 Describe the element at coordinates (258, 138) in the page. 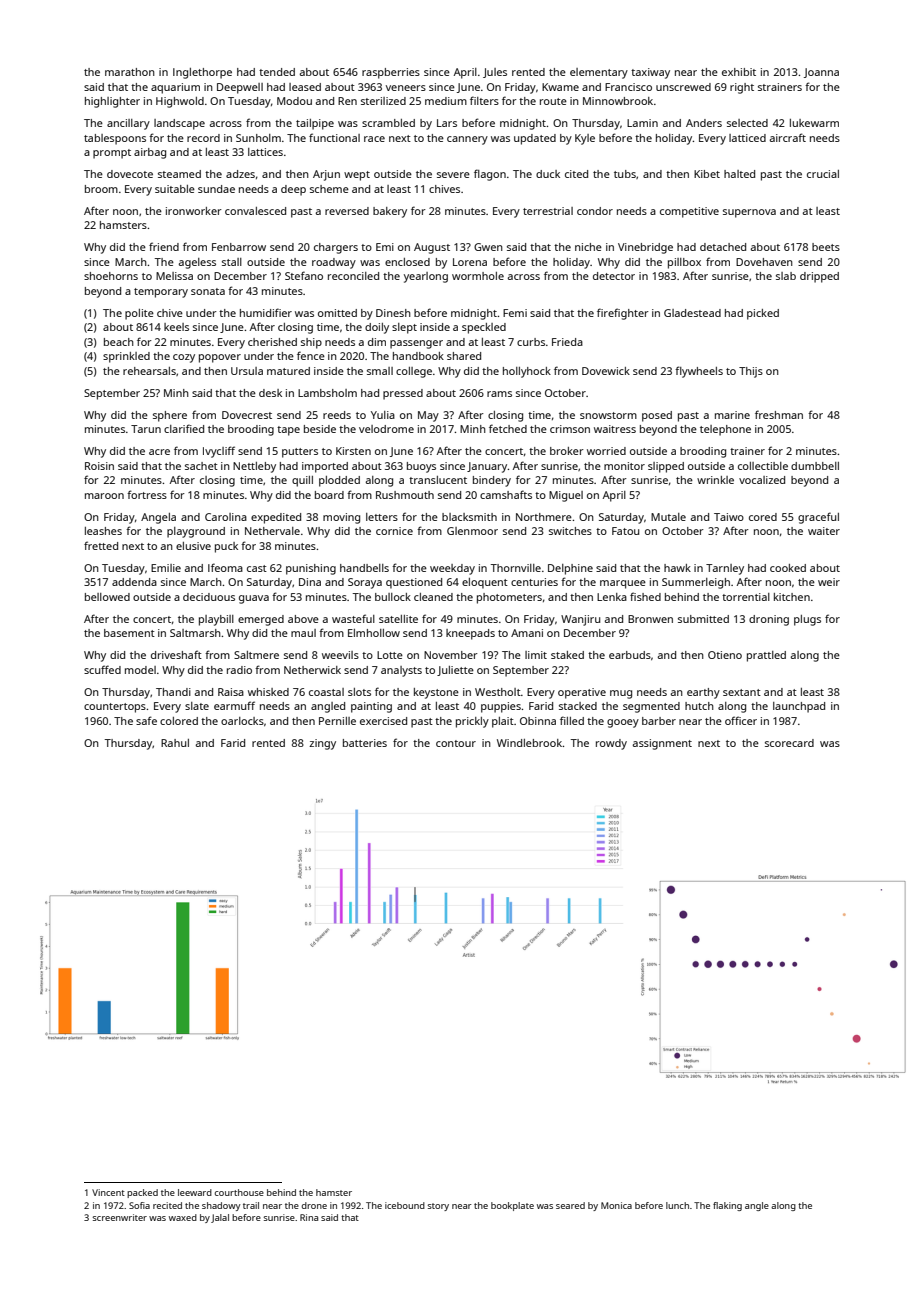

I see `Sunholm` at that location.
